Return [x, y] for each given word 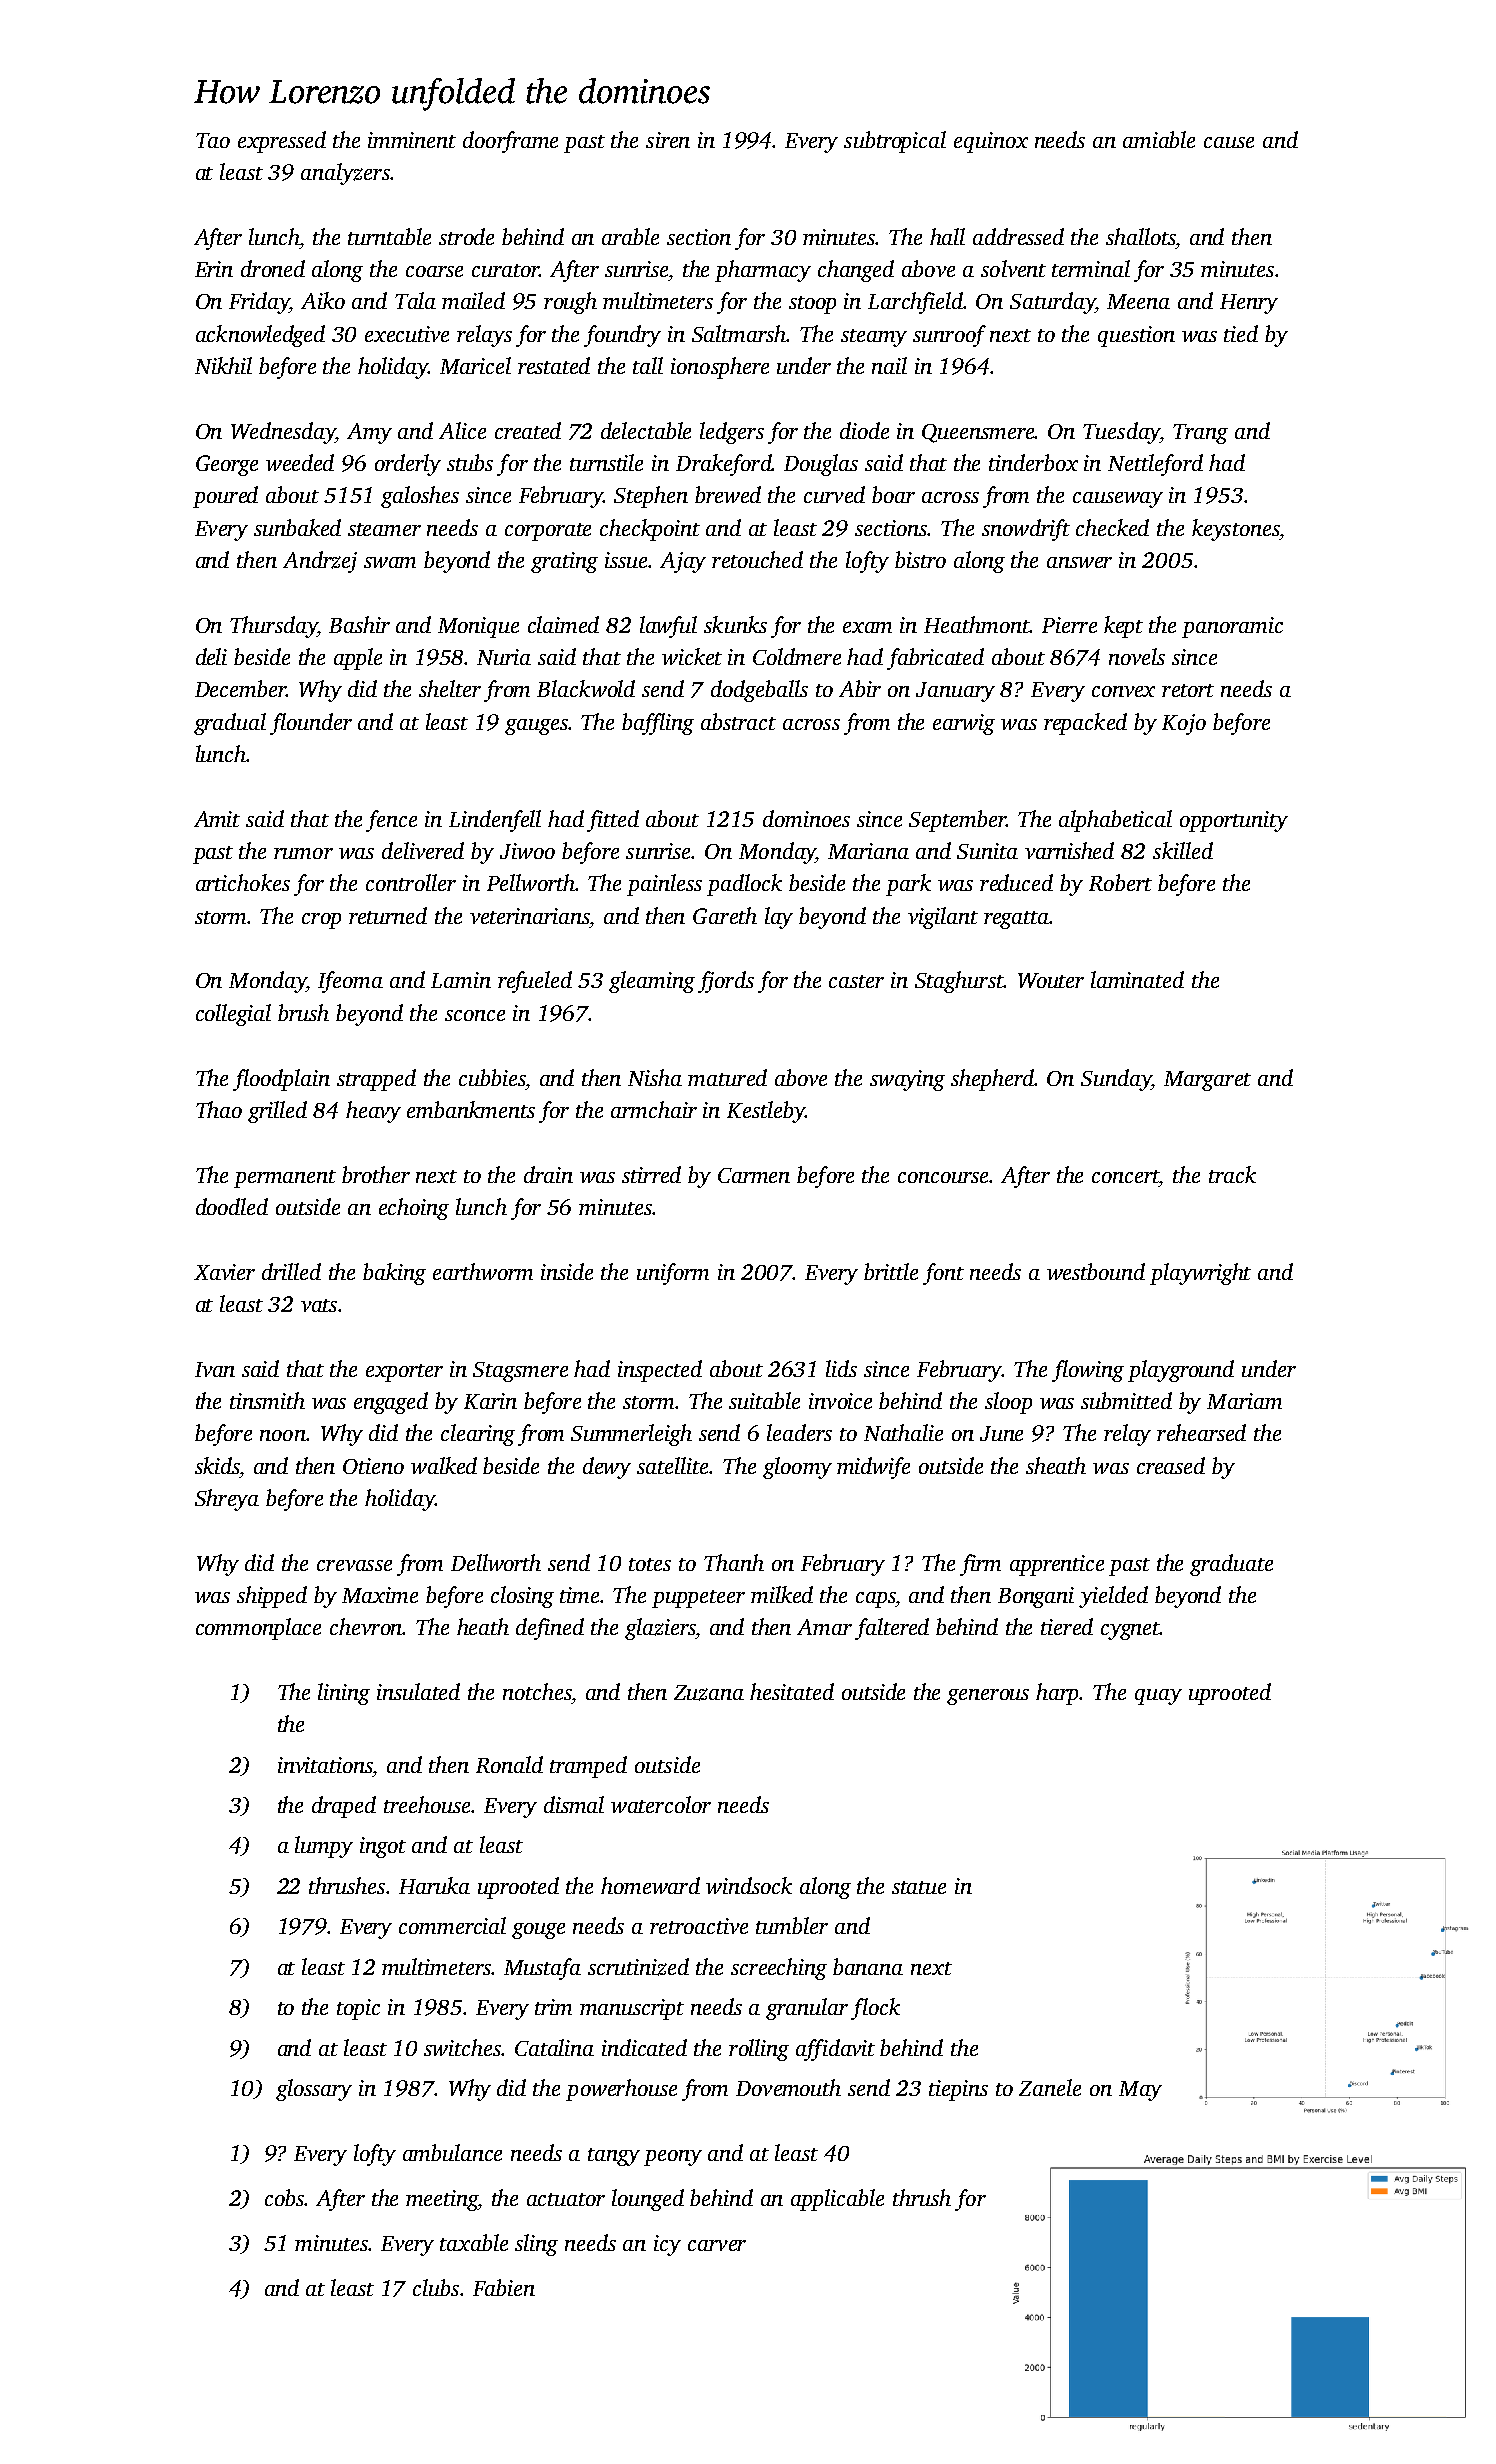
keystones [1235, 530]
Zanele [1050, 2087]
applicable [837, 2200]
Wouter [1051, 980]
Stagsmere [520, 1372]
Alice [462, 430]
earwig [964, 724]
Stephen [651, 497]
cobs [285, 2197]
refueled [535, 982]
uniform [673, 1274]
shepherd [992, 1080]
